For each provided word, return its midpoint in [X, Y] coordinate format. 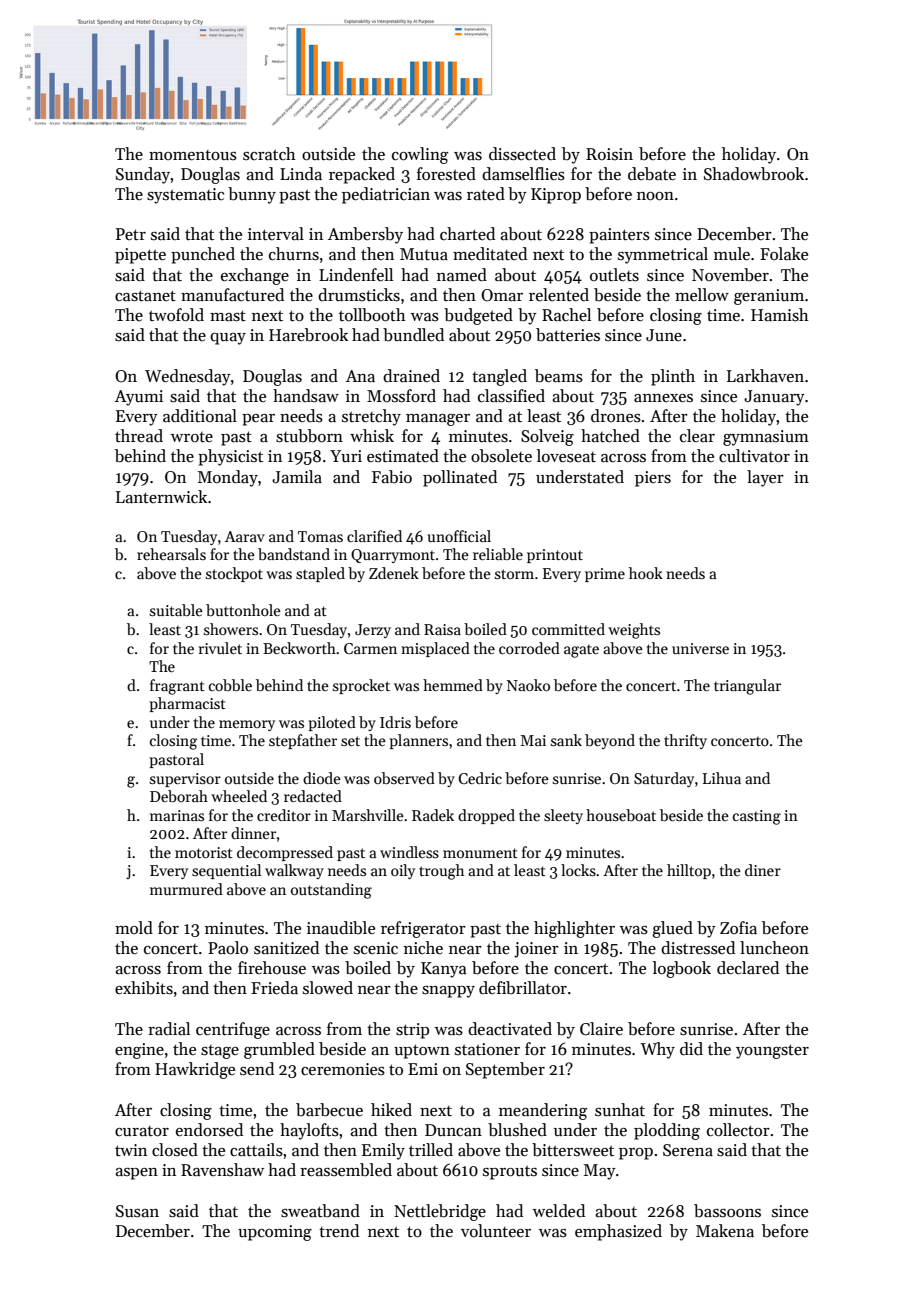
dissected [522, 154]
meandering [543, 1111]
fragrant [177, 687]
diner [763, 870]
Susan [137, 1211]
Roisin [609, 154]
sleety [563, 816]
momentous [193, 155]
